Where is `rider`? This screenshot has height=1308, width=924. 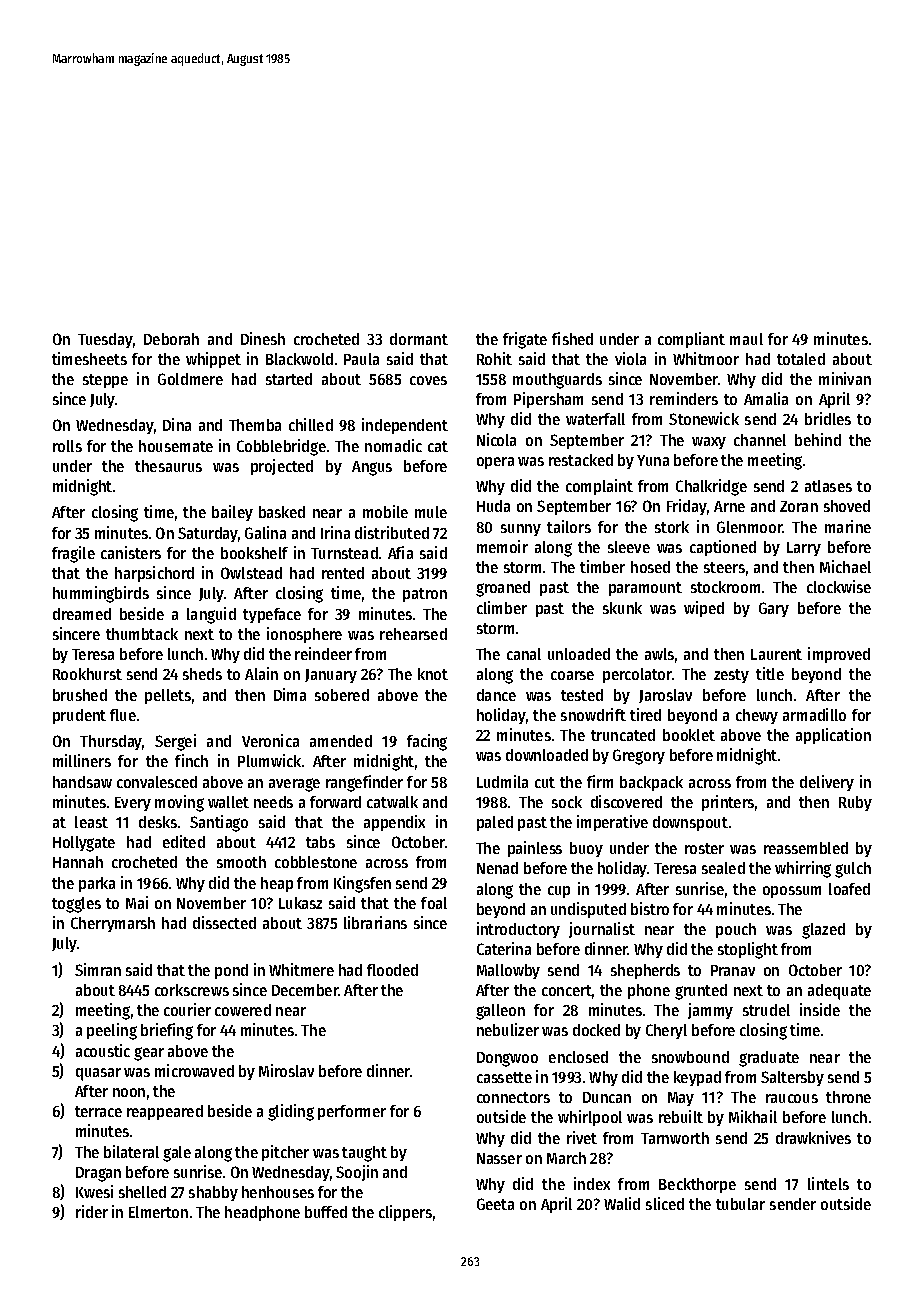 rider is located at coordinates (92, 1211).
